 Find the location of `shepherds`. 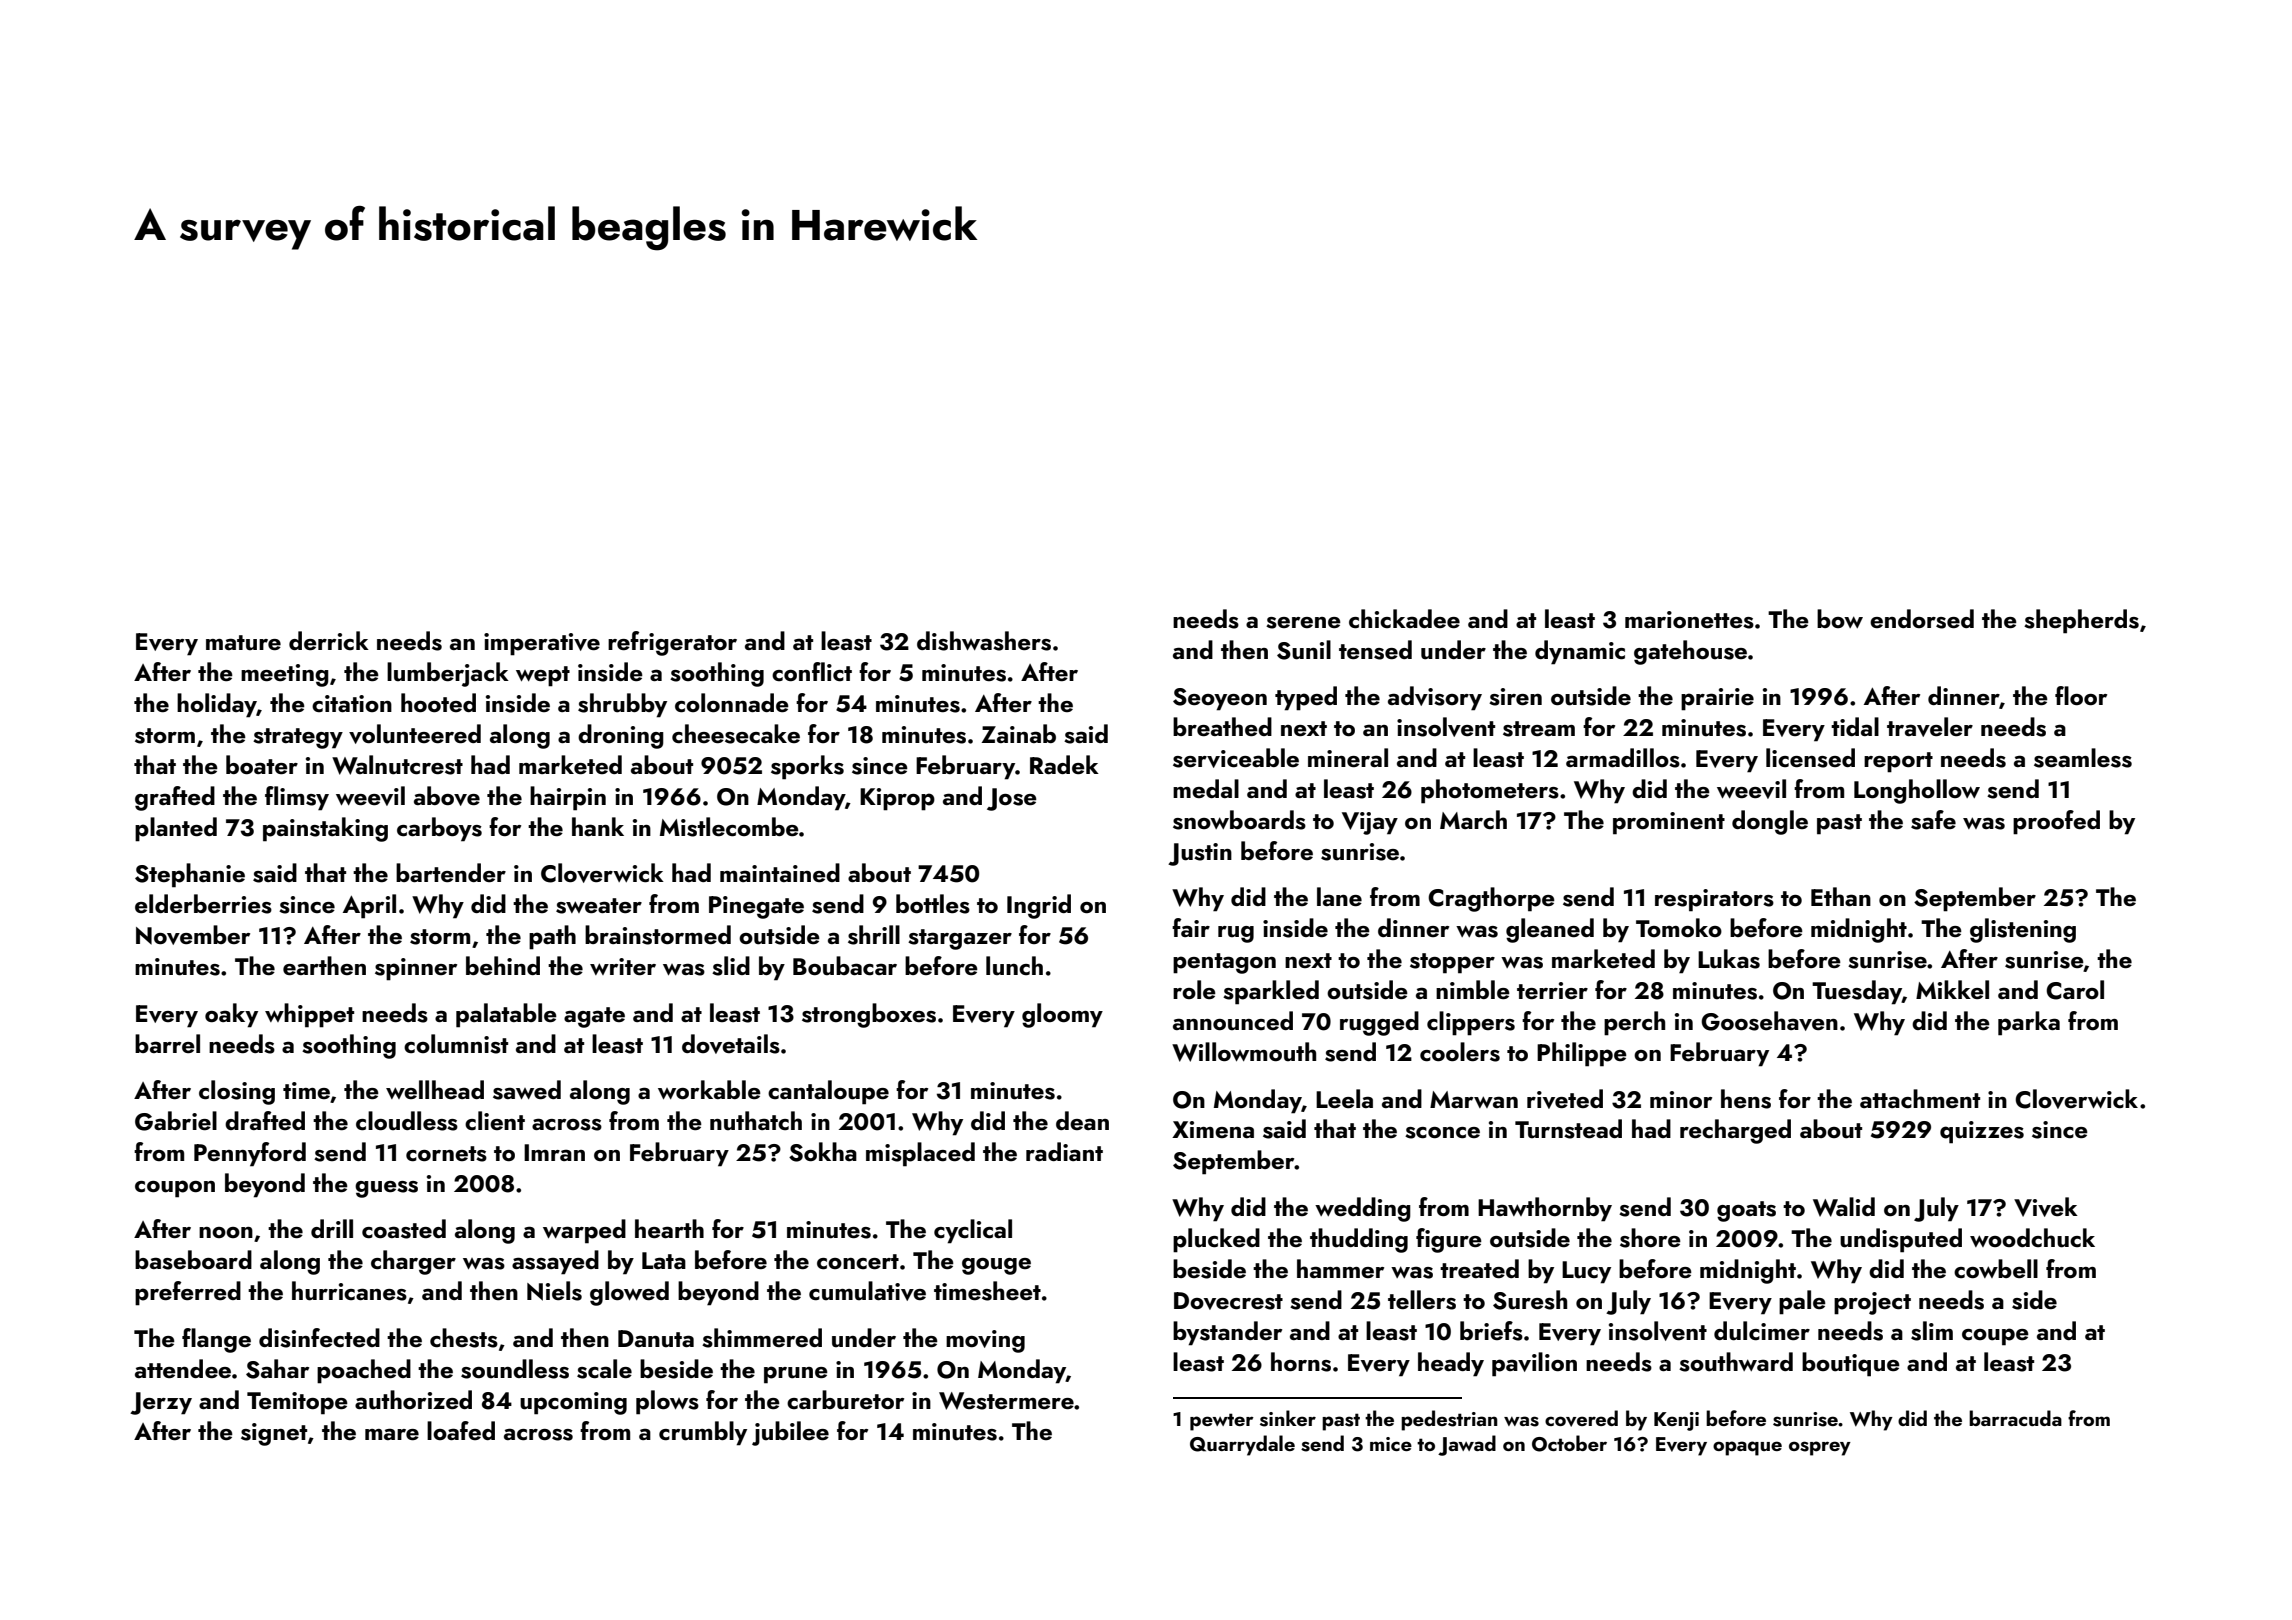

shepherds is located at coordinates (2081, 621).
